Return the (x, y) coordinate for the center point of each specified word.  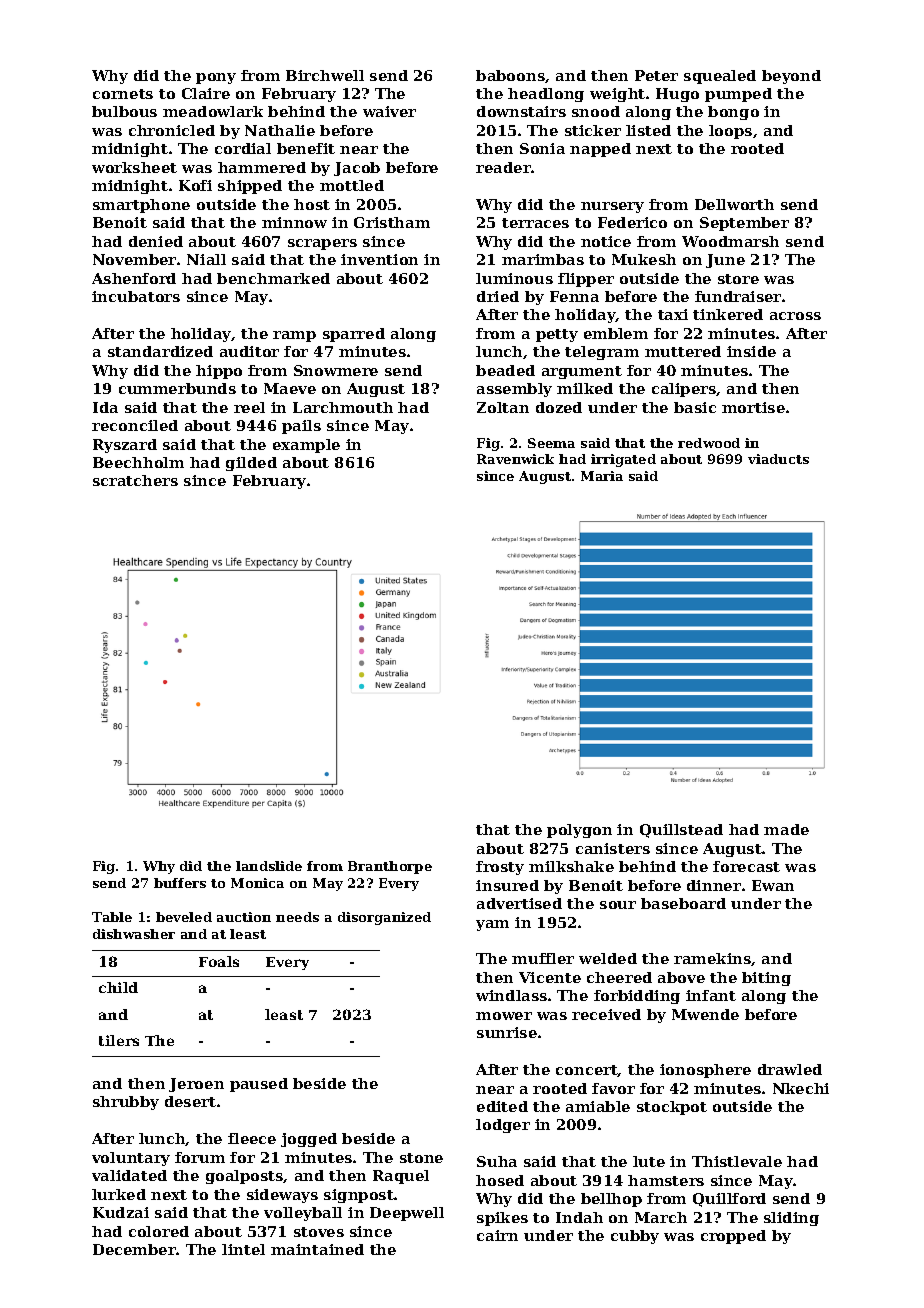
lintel (243, 1249)
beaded (505, 370)
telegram (602, 353)
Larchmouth (343, 407)
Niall (206, 259)
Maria (602, 476)
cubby (635, 1237)
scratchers (135, 480)
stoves (319, 1232)
